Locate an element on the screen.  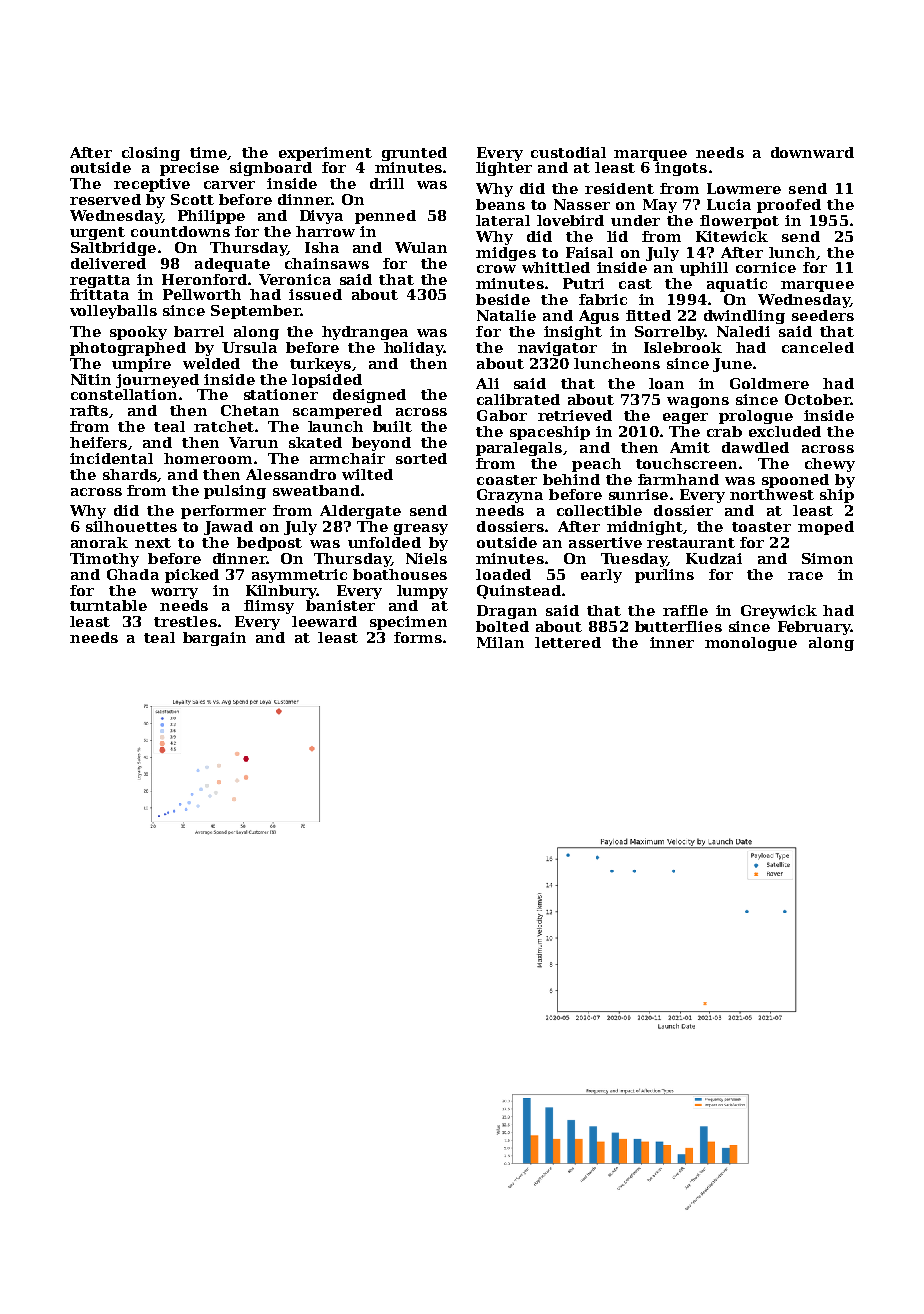
heifers is located at coordinates (98, 442).
